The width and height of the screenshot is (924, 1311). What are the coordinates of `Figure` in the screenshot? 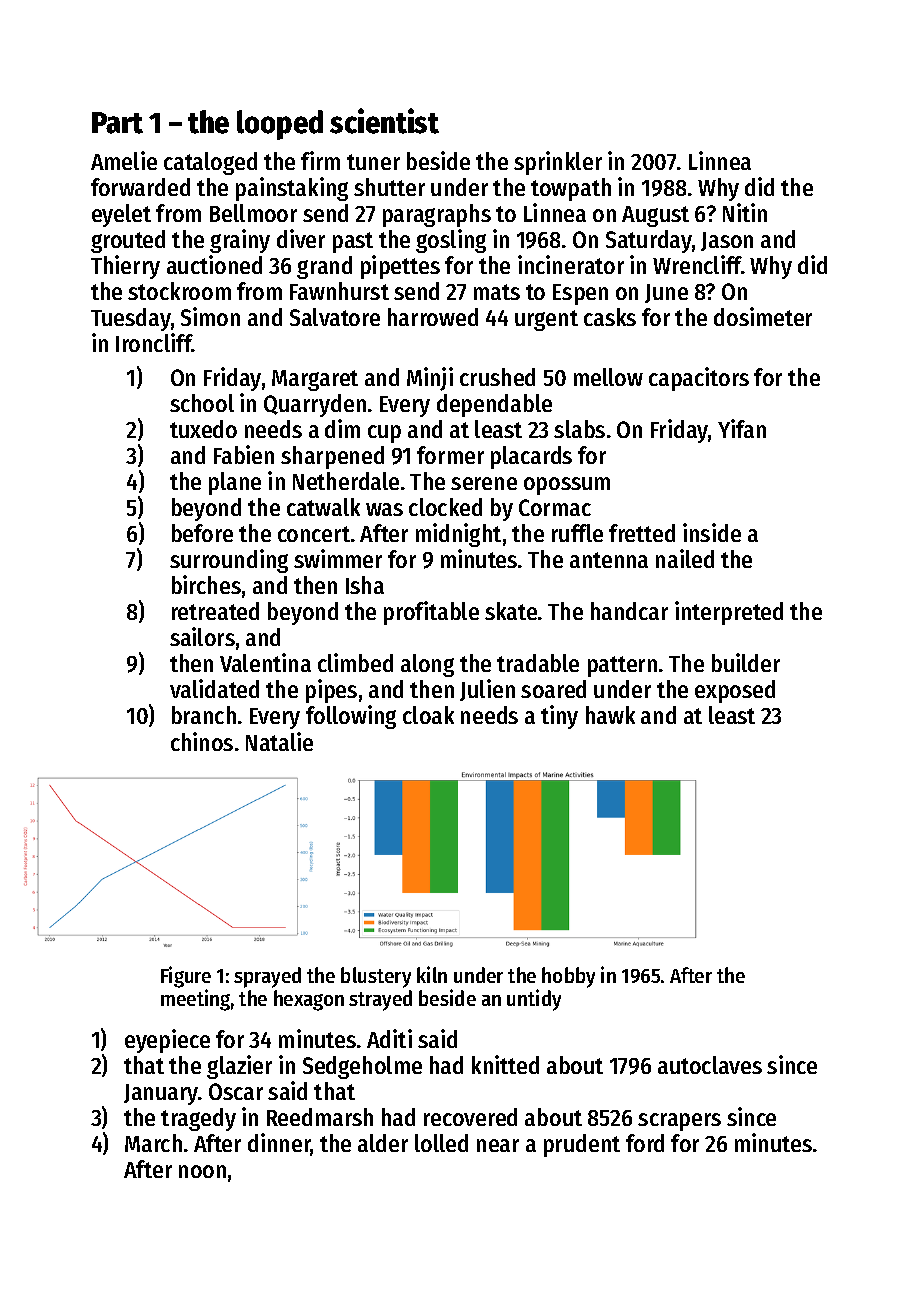 It's located at (186, 977).
